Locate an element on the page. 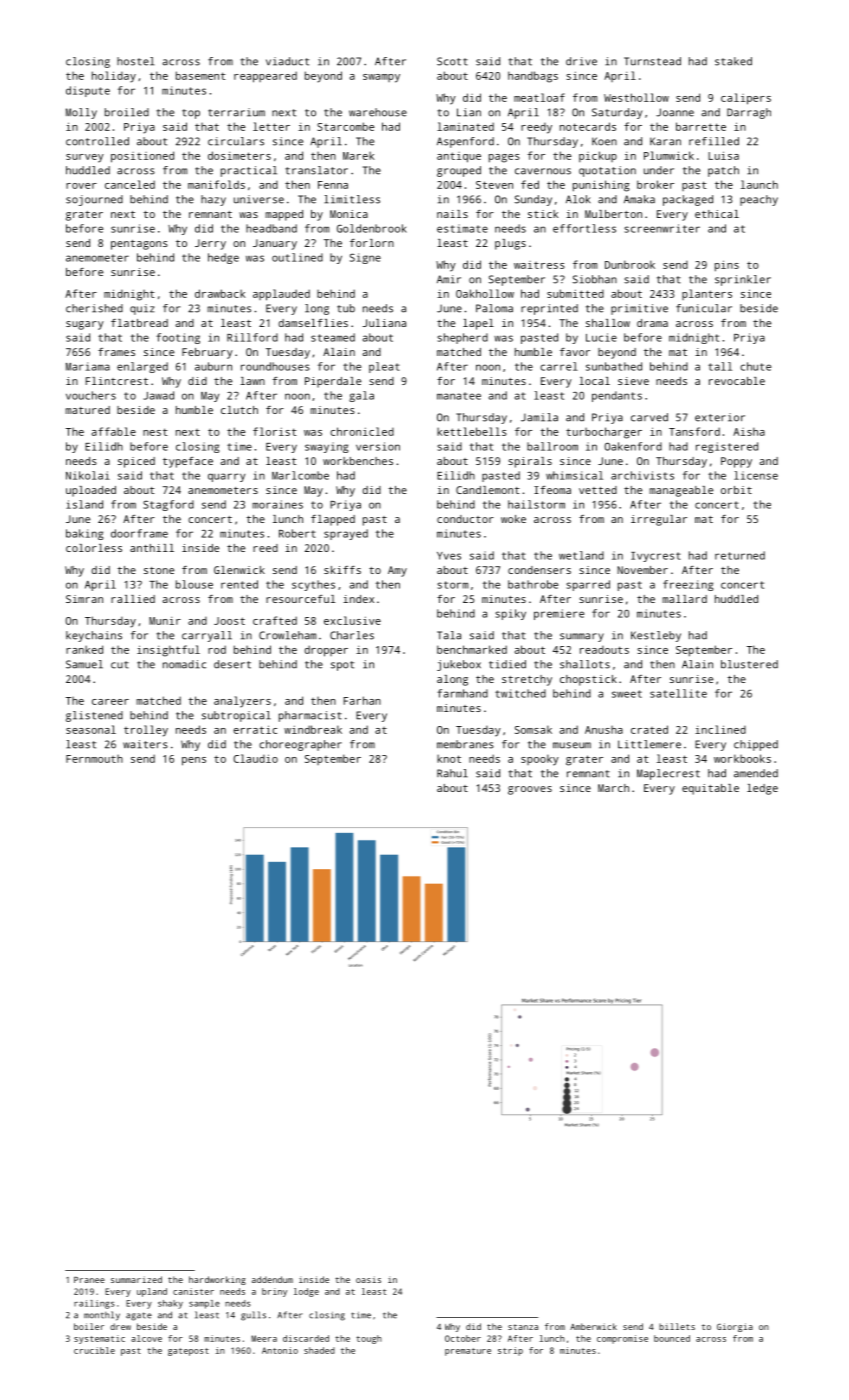 This document has width=849, height=1400. dropper is located at coordinates (326, 651).
